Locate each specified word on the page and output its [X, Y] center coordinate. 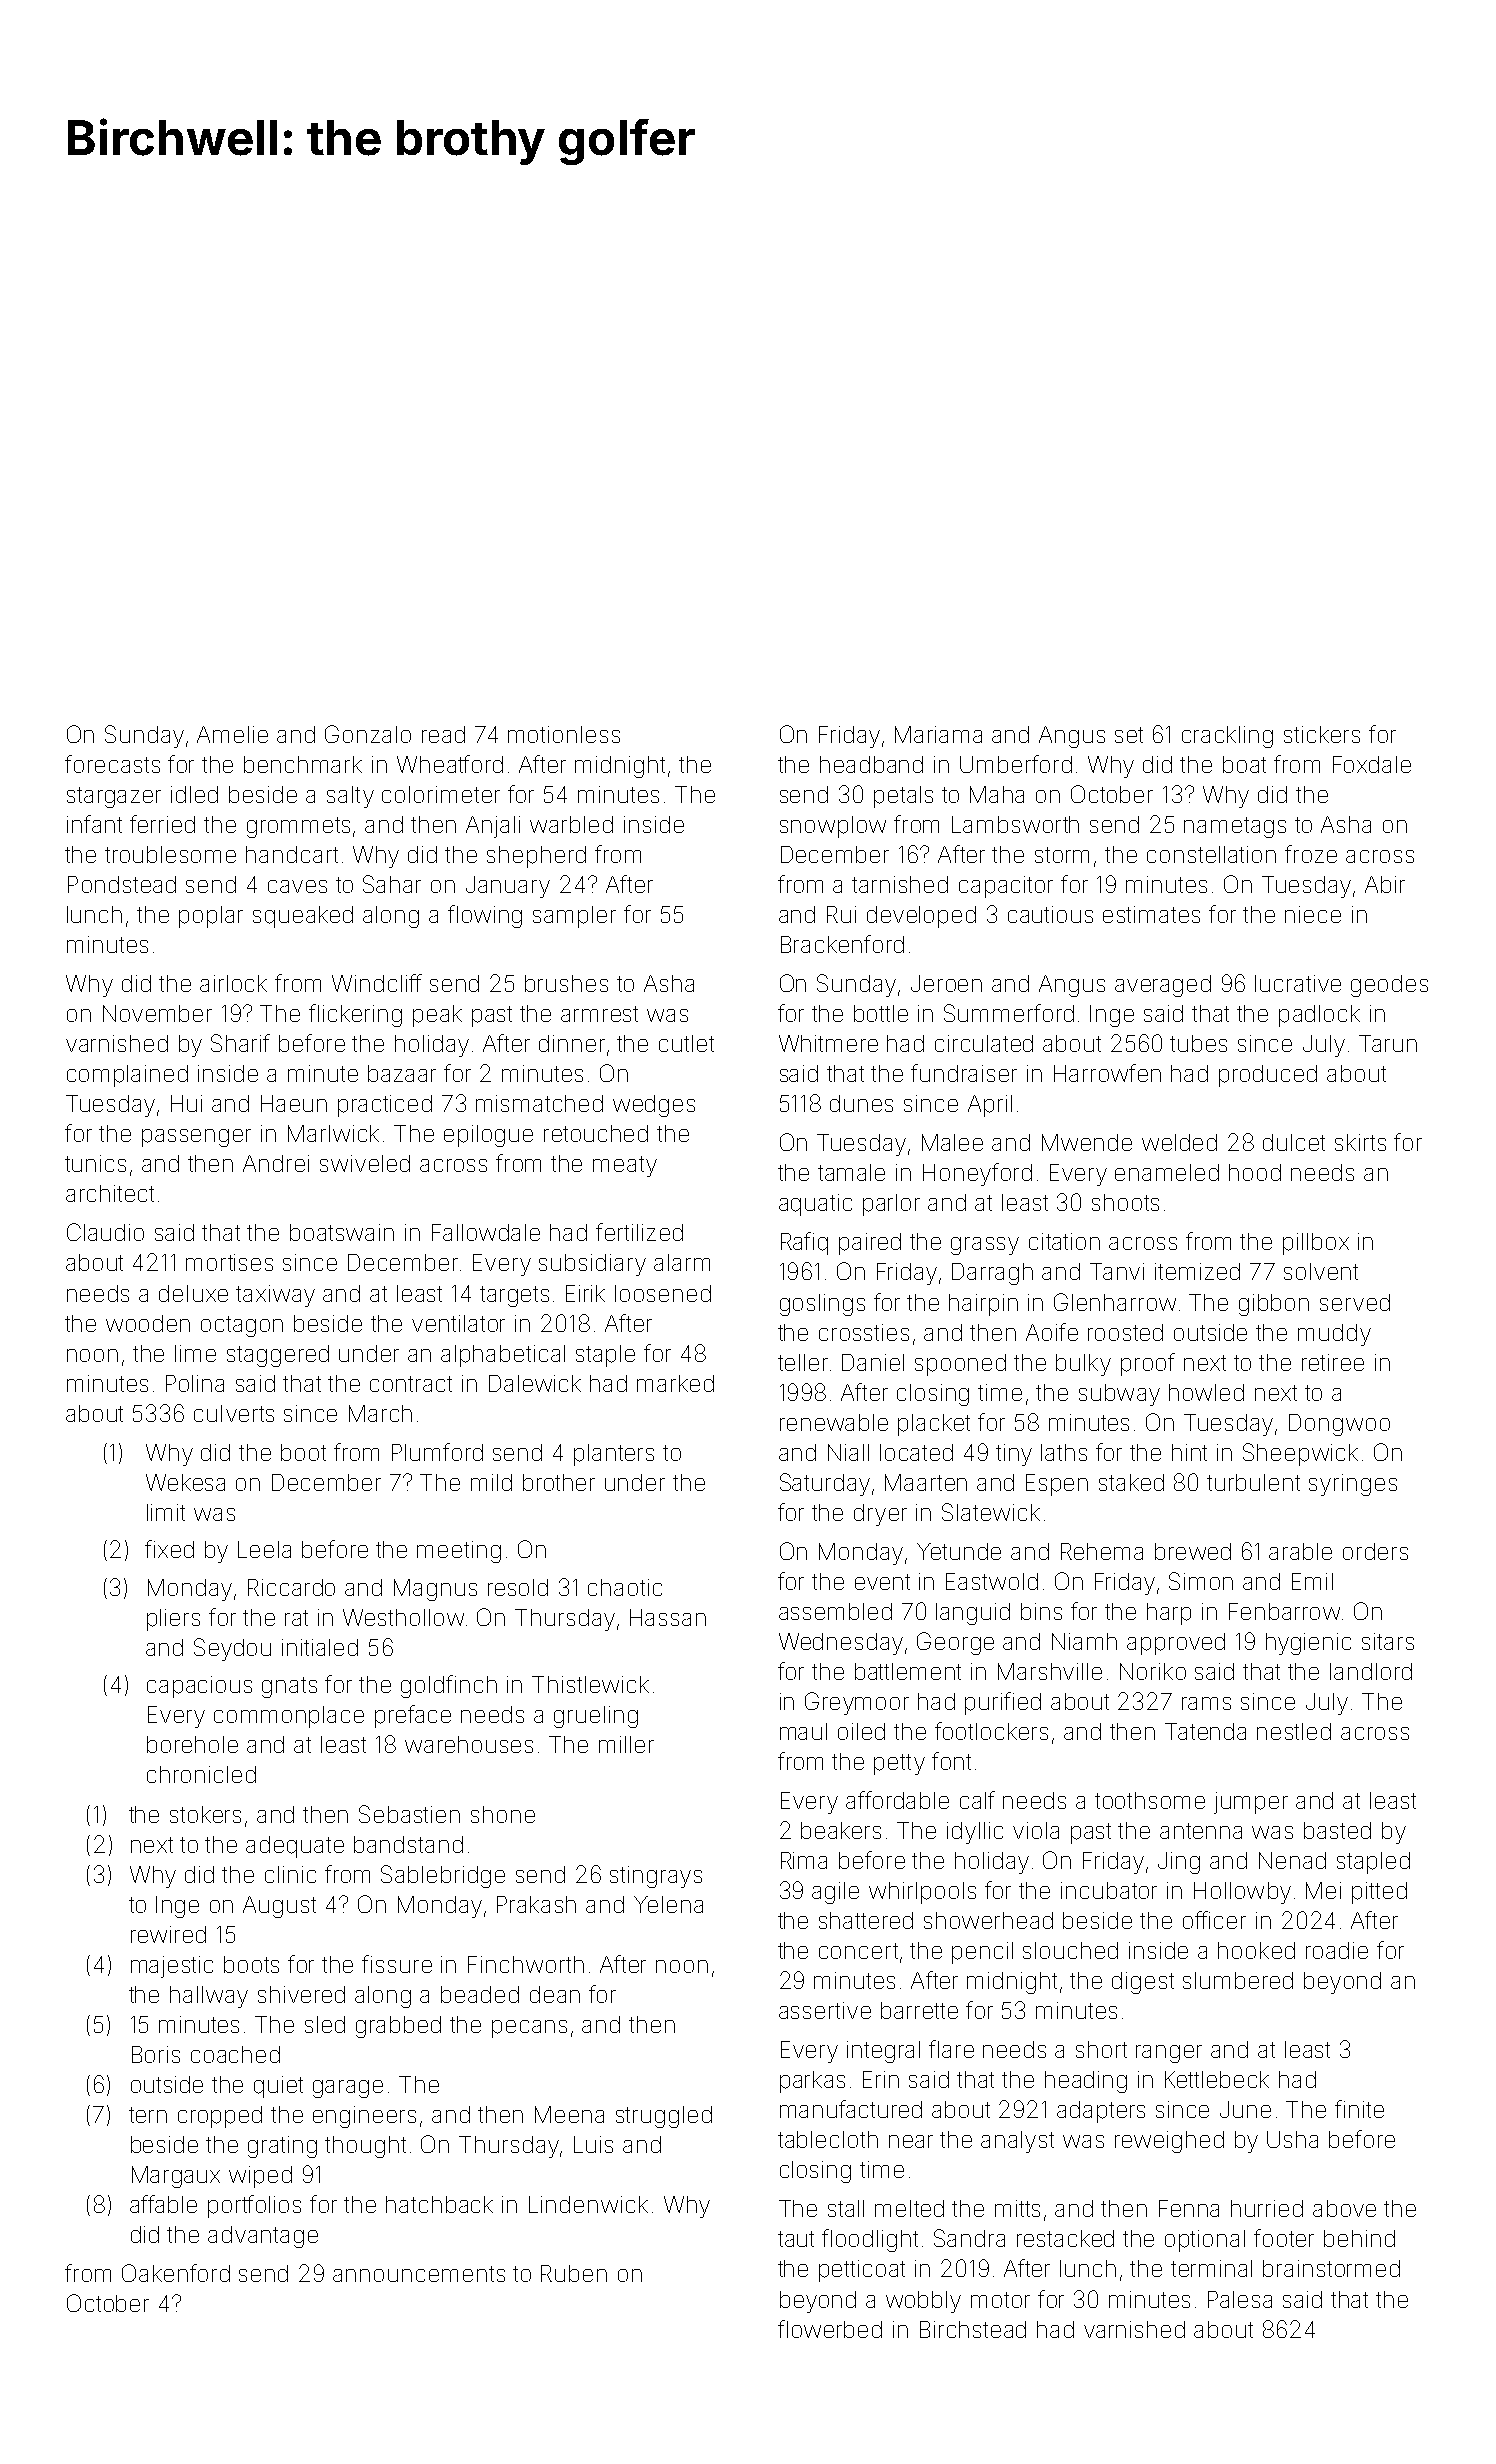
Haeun [294, 1103]
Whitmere [828, 1043]
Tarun [1388, 1043]
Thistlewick [590, 1684]
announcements [419, 2274]
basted [1337, 1830]
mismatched [539, 1103]
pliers [173, 1620]
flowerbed [830, 2329]
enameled [1167, 1172]
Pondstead [122, 884]
